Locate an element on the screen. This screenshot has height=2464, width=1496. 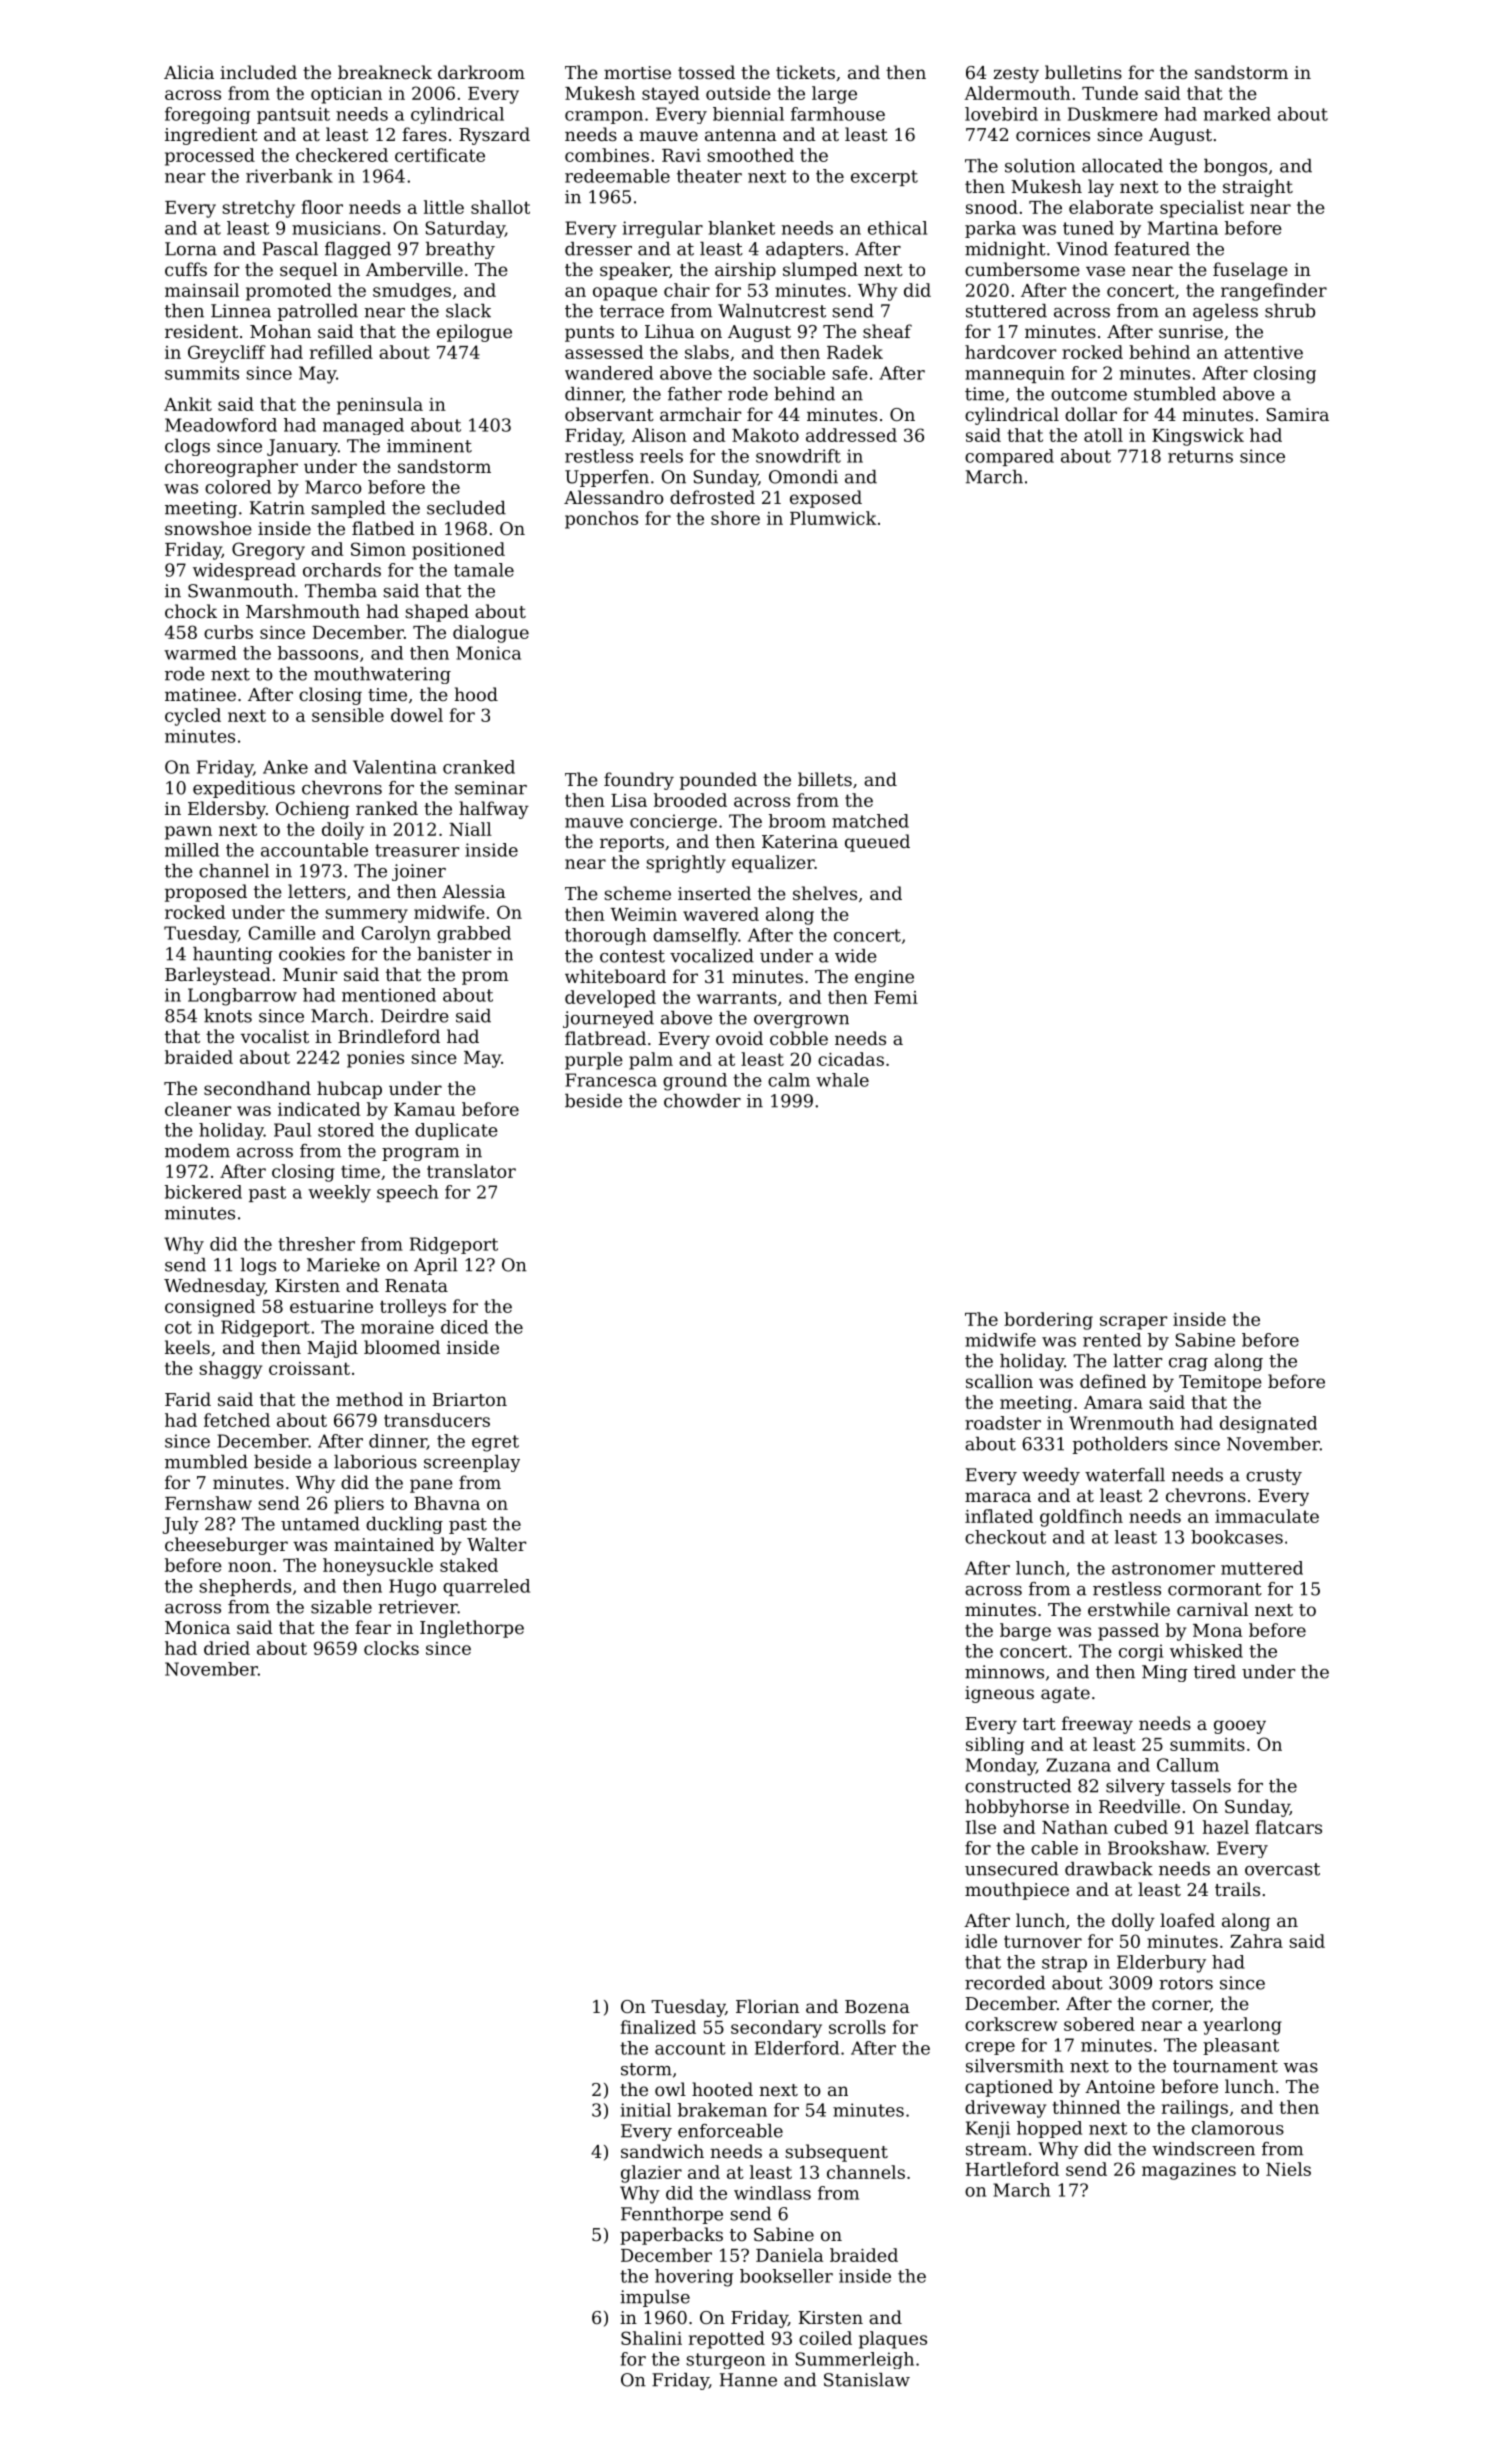
Zuzana is located at coordinates (1079, 1765).
